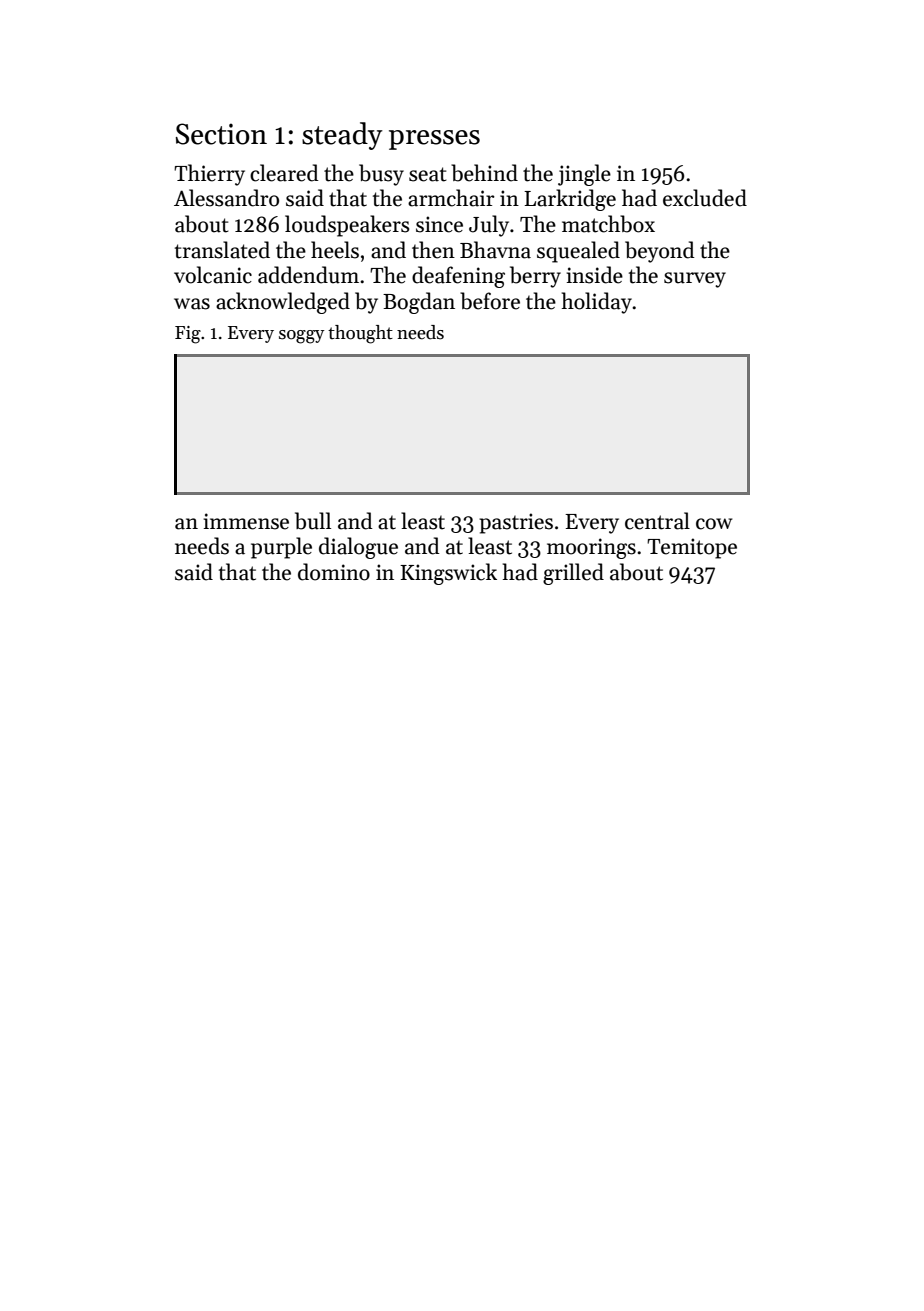  Describe the element at coordinates (334, 572) in the screenshot. I see `domino` at that location.
